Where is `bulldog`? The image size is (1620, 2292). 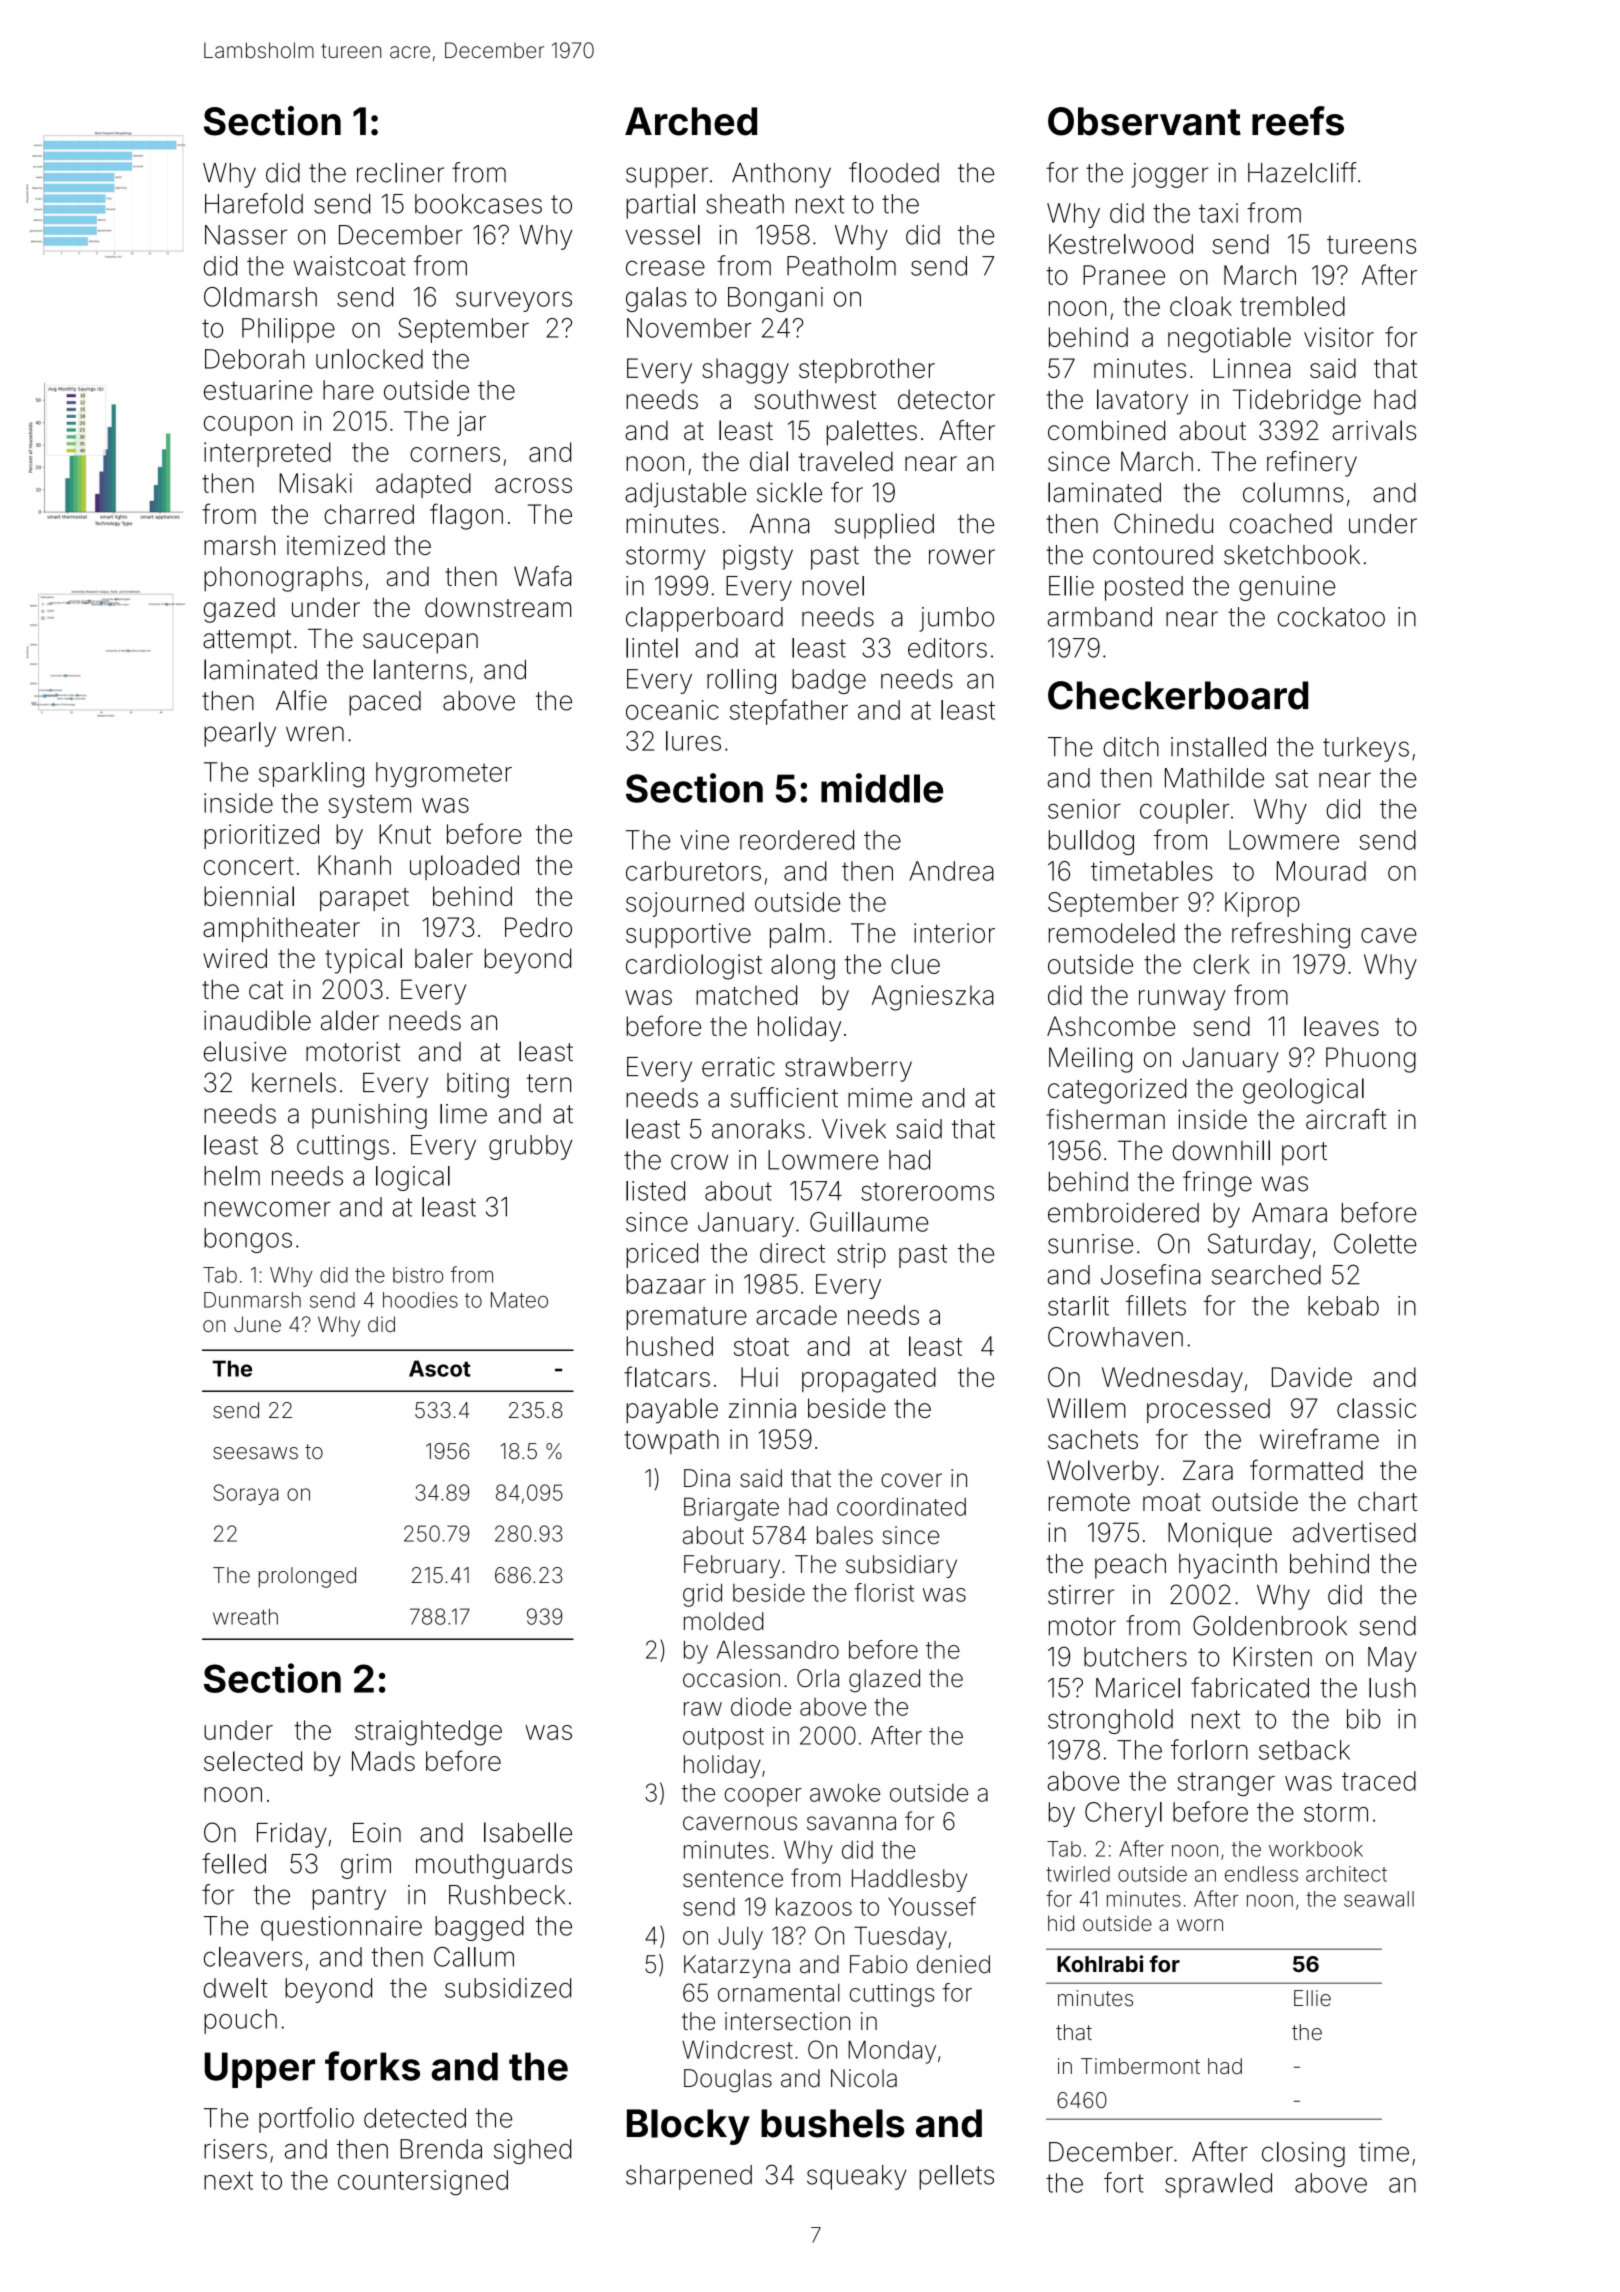
bulldog is located at coordinates (1091, 842).
